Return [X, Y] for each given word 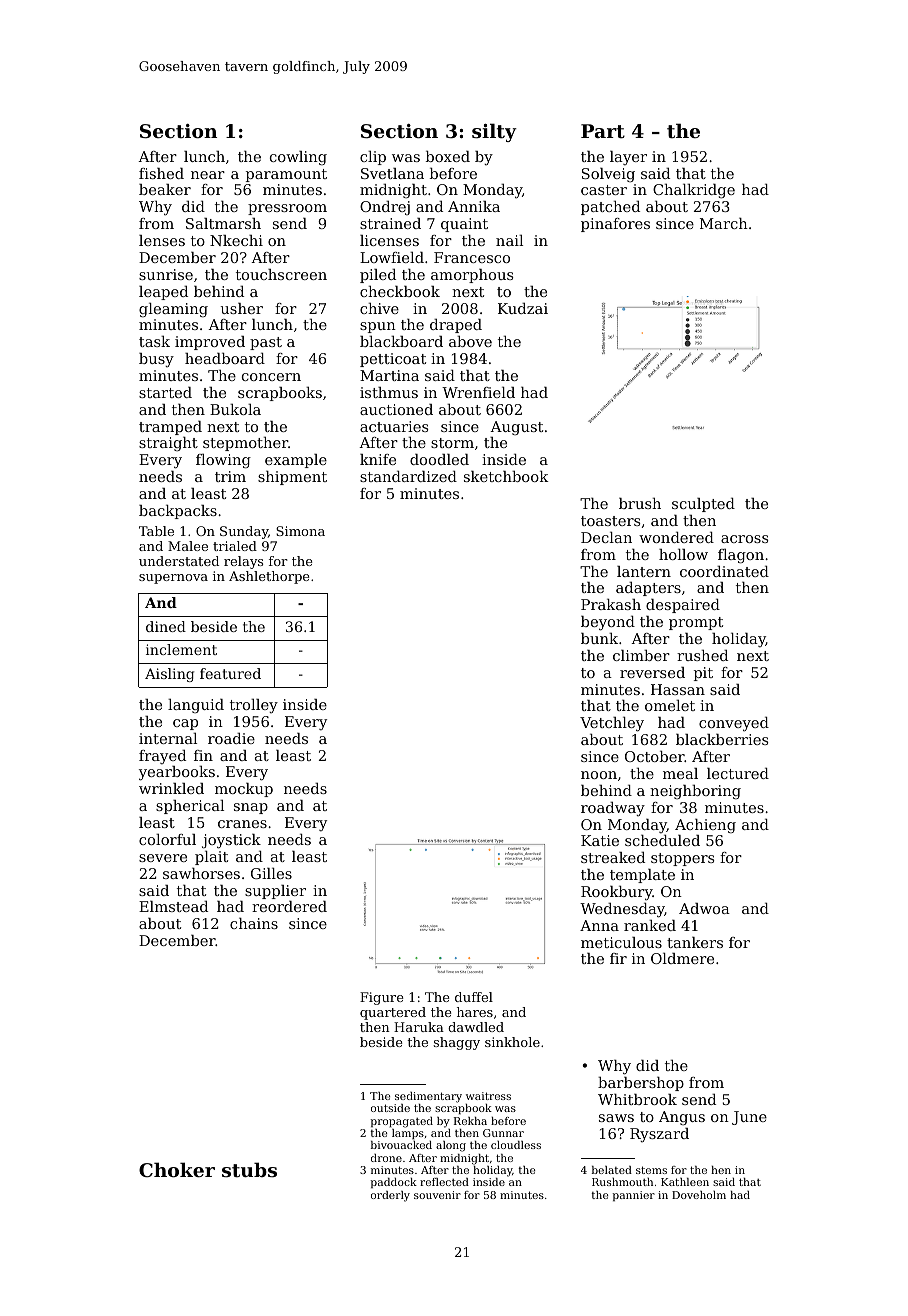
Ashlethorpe [269, 577]
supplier [275, 892]
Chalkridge [694, 191]
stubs [249, 1170]
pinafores [615, 225]
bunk [599, 638]
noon [599, 775]
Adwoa [704, 908]
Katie [600, 840]
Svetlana [392, 173]
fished [161, 173]
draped [456, 326]
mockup [244, 790]
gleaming [173, 310]
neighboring [695, 792]
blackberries [722, 739]
